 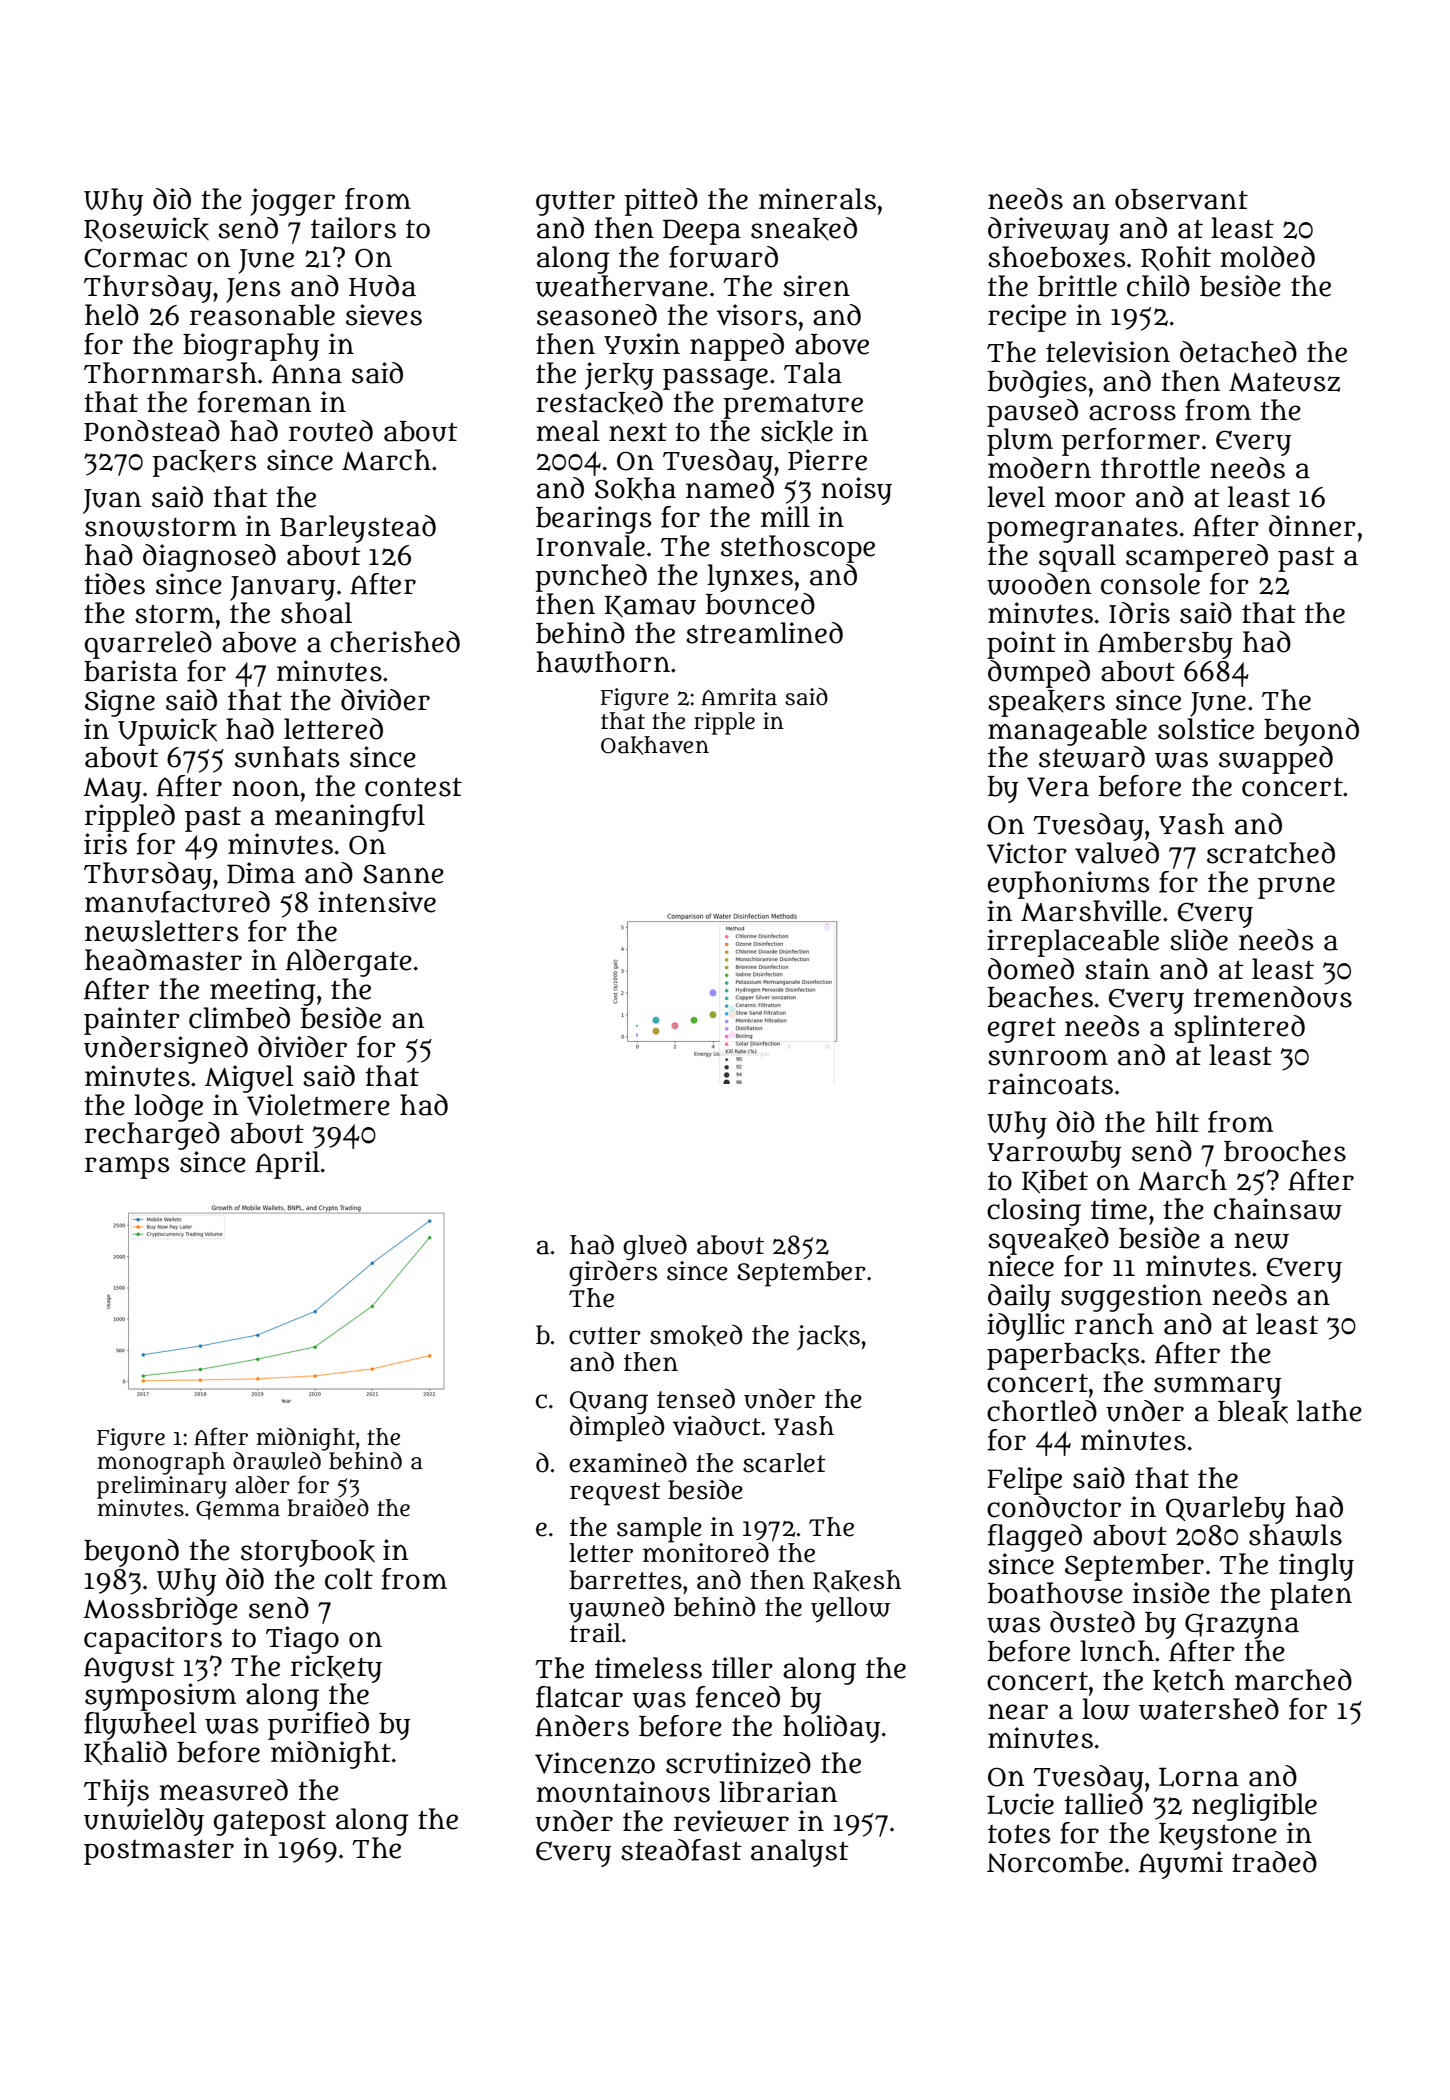 What do you see at coordinates (799, 1853) in the screenshot?
I see `analyst` at bounding box center [799, 1853].
